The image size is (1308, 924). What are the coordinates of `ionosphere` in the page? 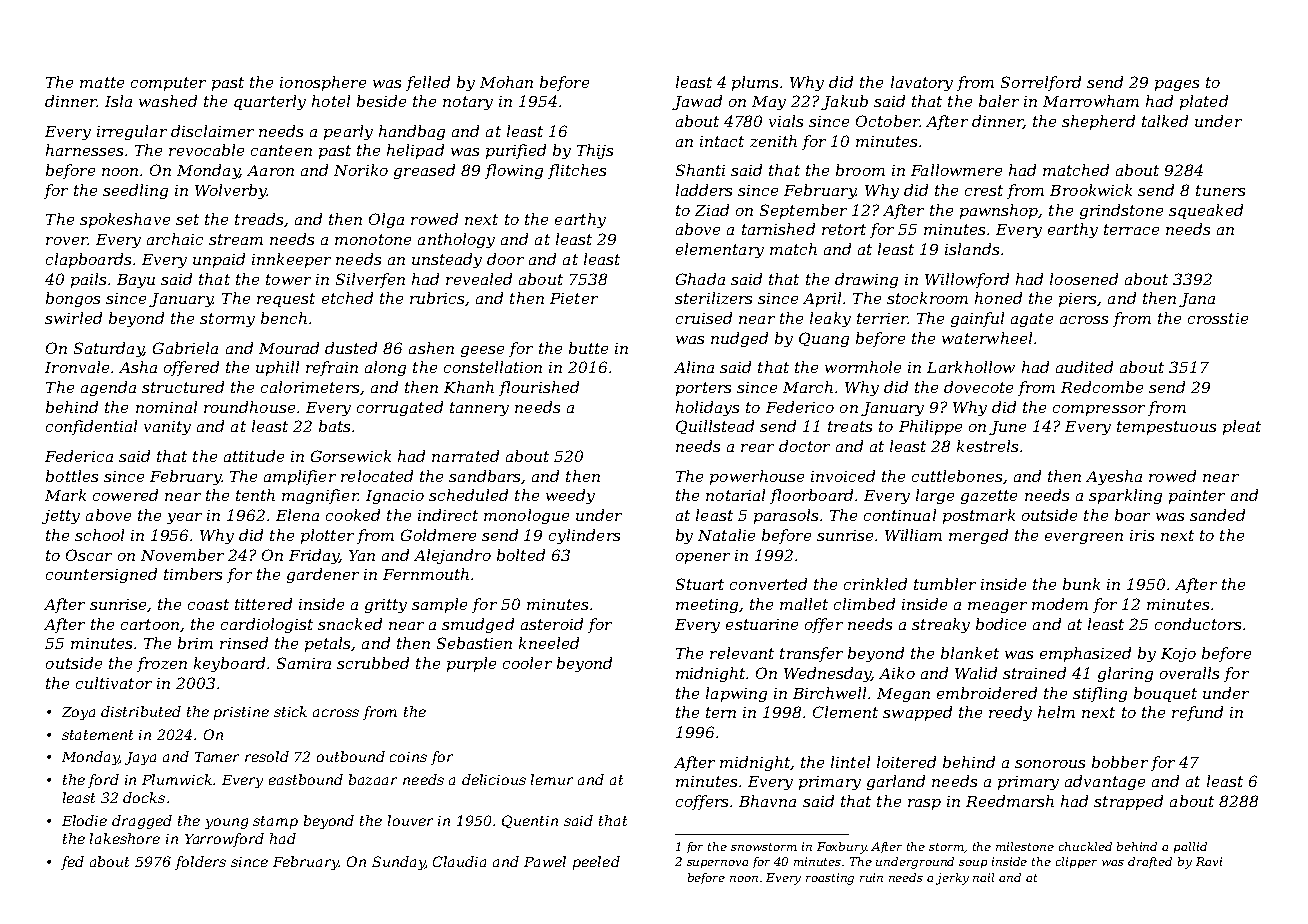 It's located at (323, 83).
